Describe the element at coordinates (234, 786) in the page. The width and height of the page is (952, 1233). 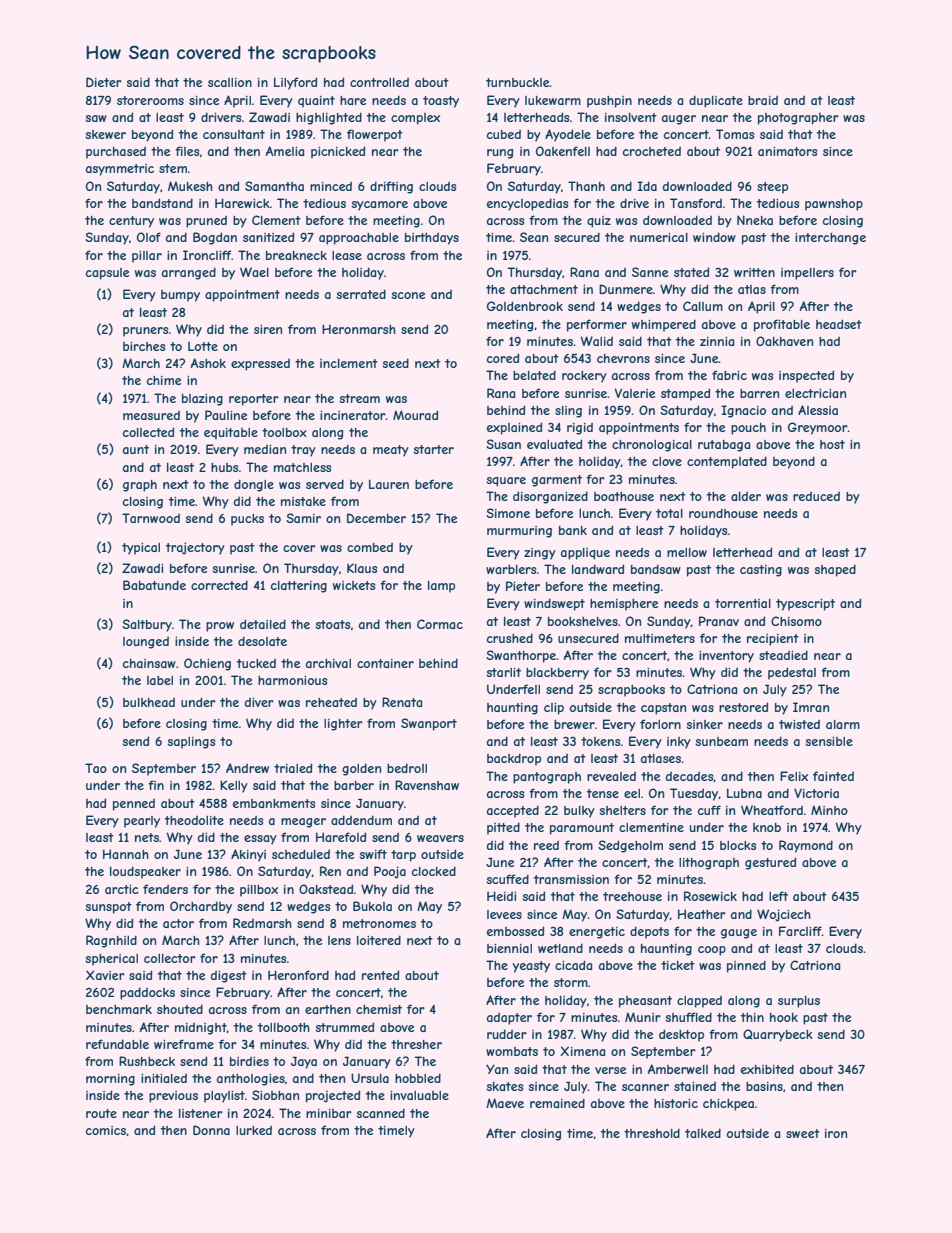
I see `Kelly` at that location.
